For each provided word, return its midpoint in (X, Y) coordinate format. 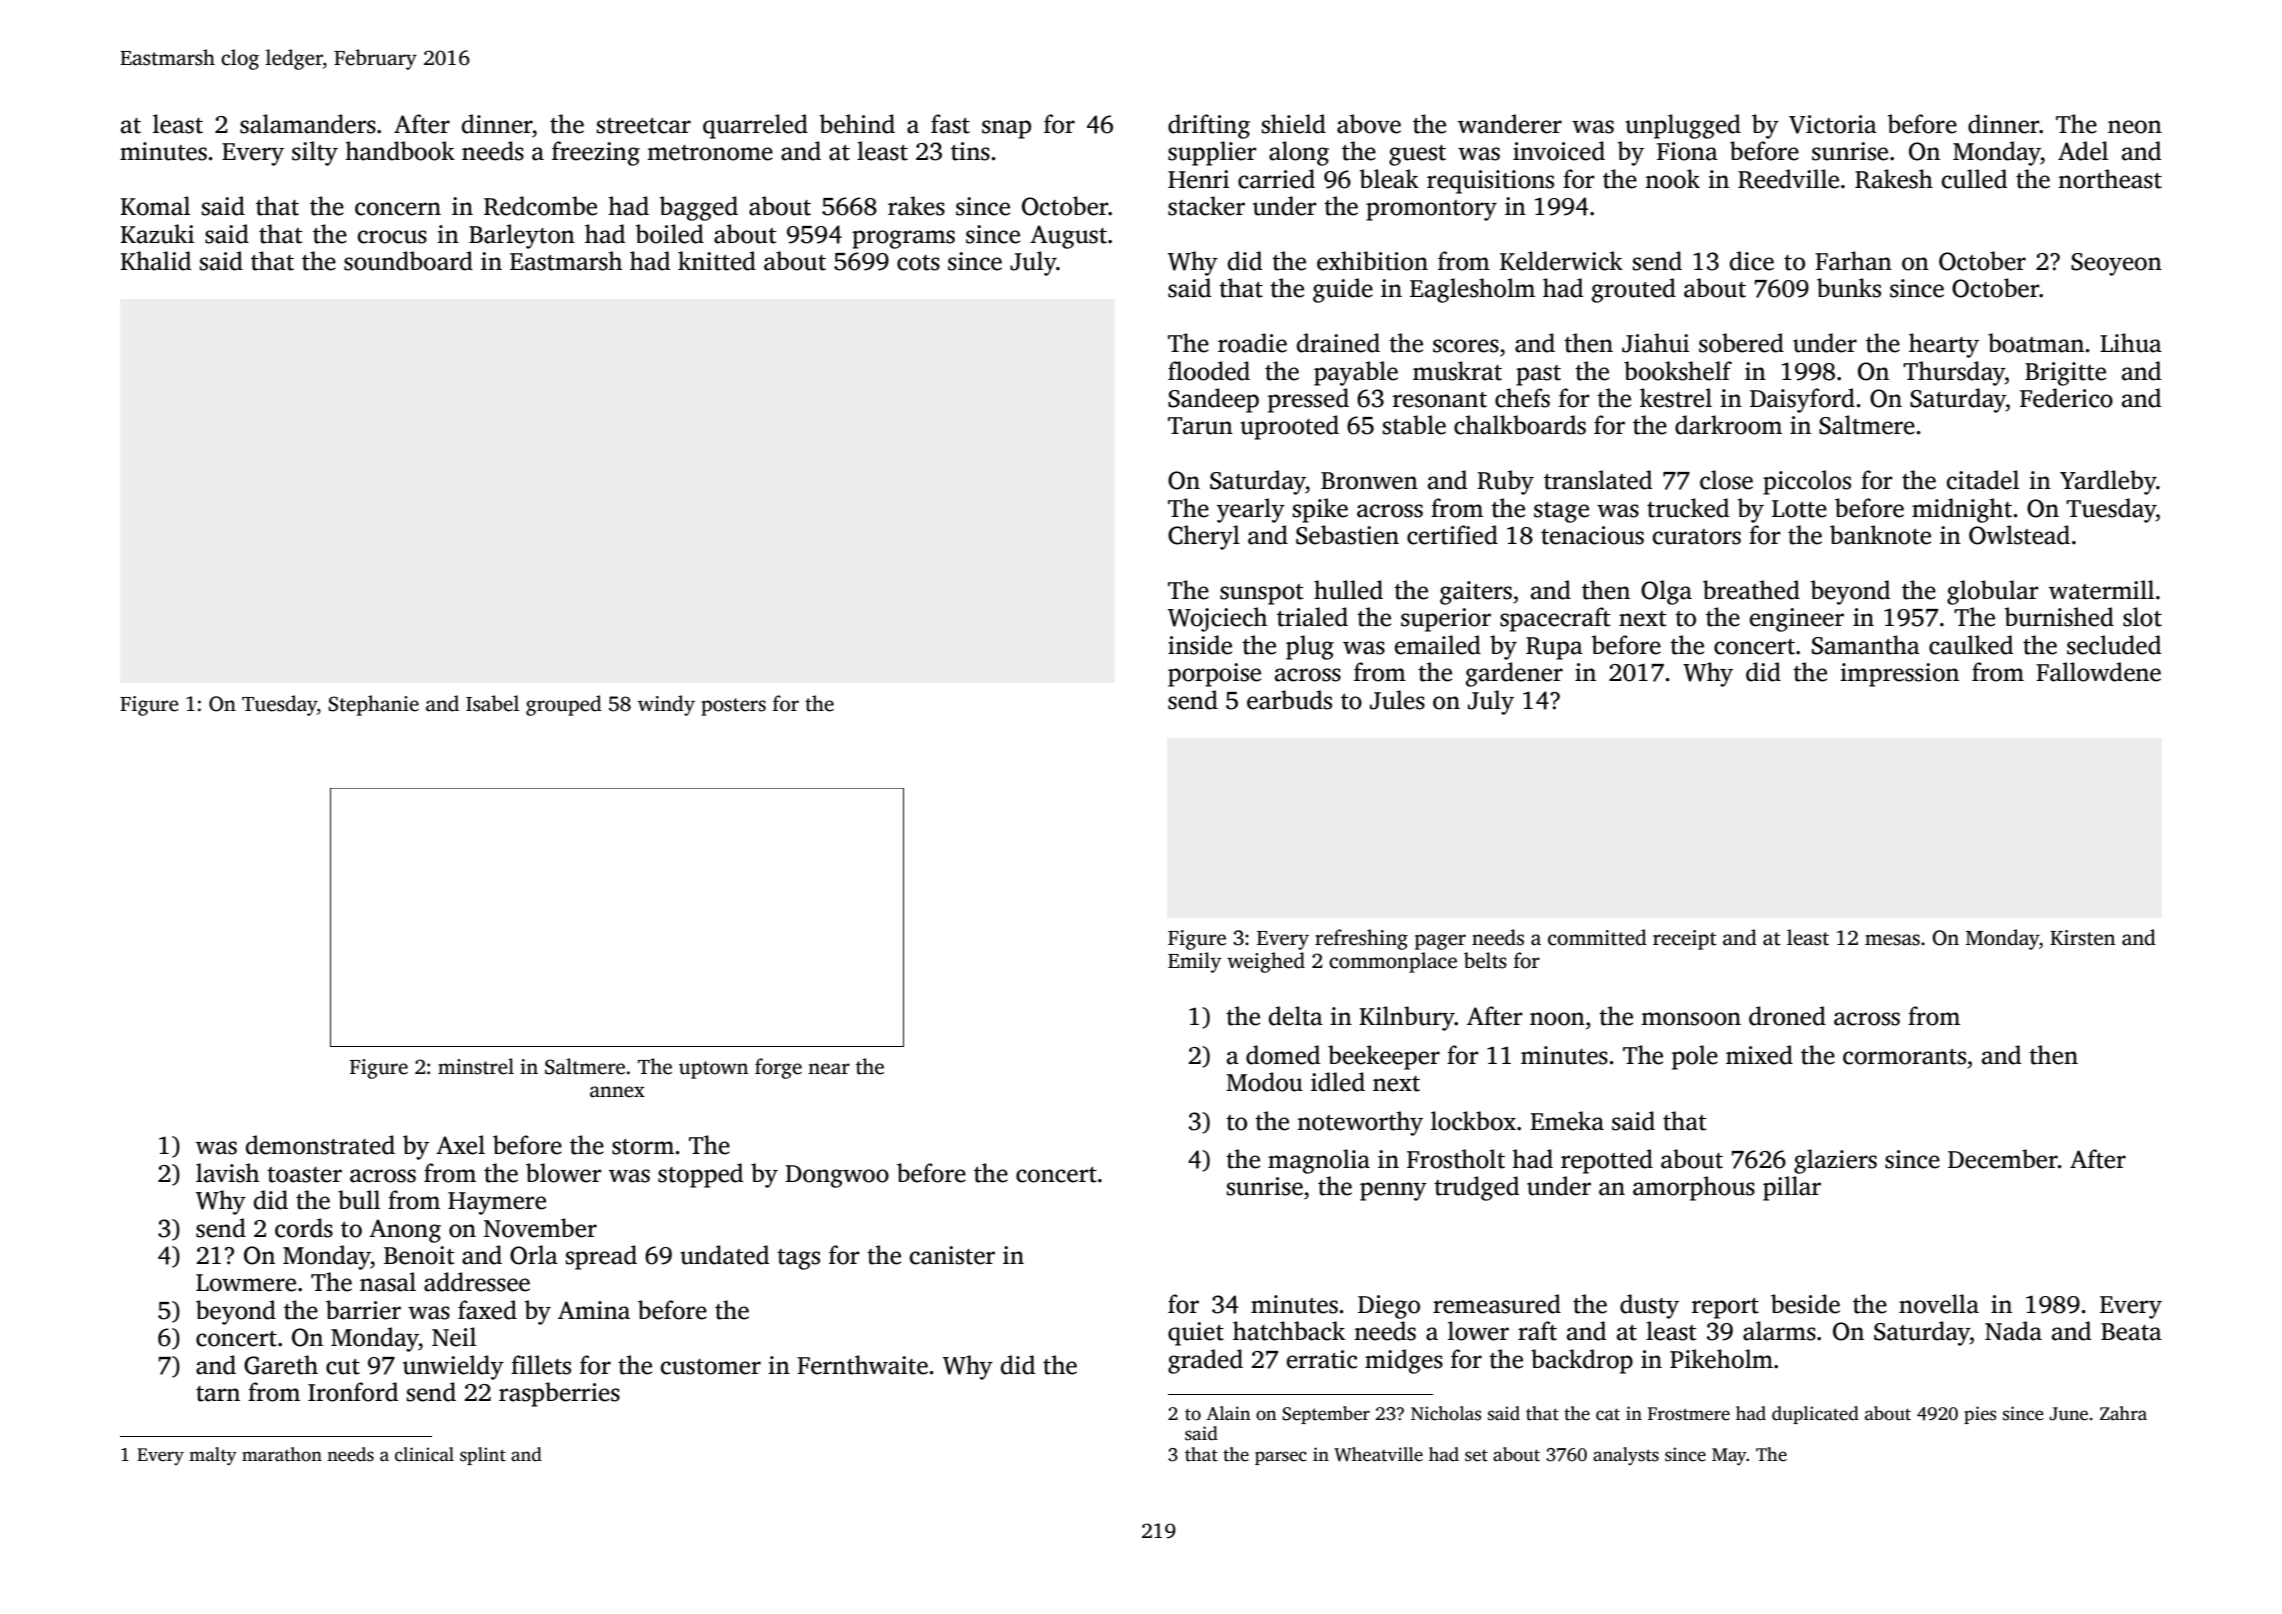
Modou (1264, 1082)
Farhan (1853, 261)
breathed (1751, 590)
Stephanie (373, 705)
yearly (1251, 510)
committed (1597, 937)
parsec (1281, 1458)
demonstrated (320, 1145)
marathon (282, 1454)
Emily (1194, 962)
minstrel (476, 1066)
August (1068, 237)
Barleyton (522, 236)
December (2003, 1159)
